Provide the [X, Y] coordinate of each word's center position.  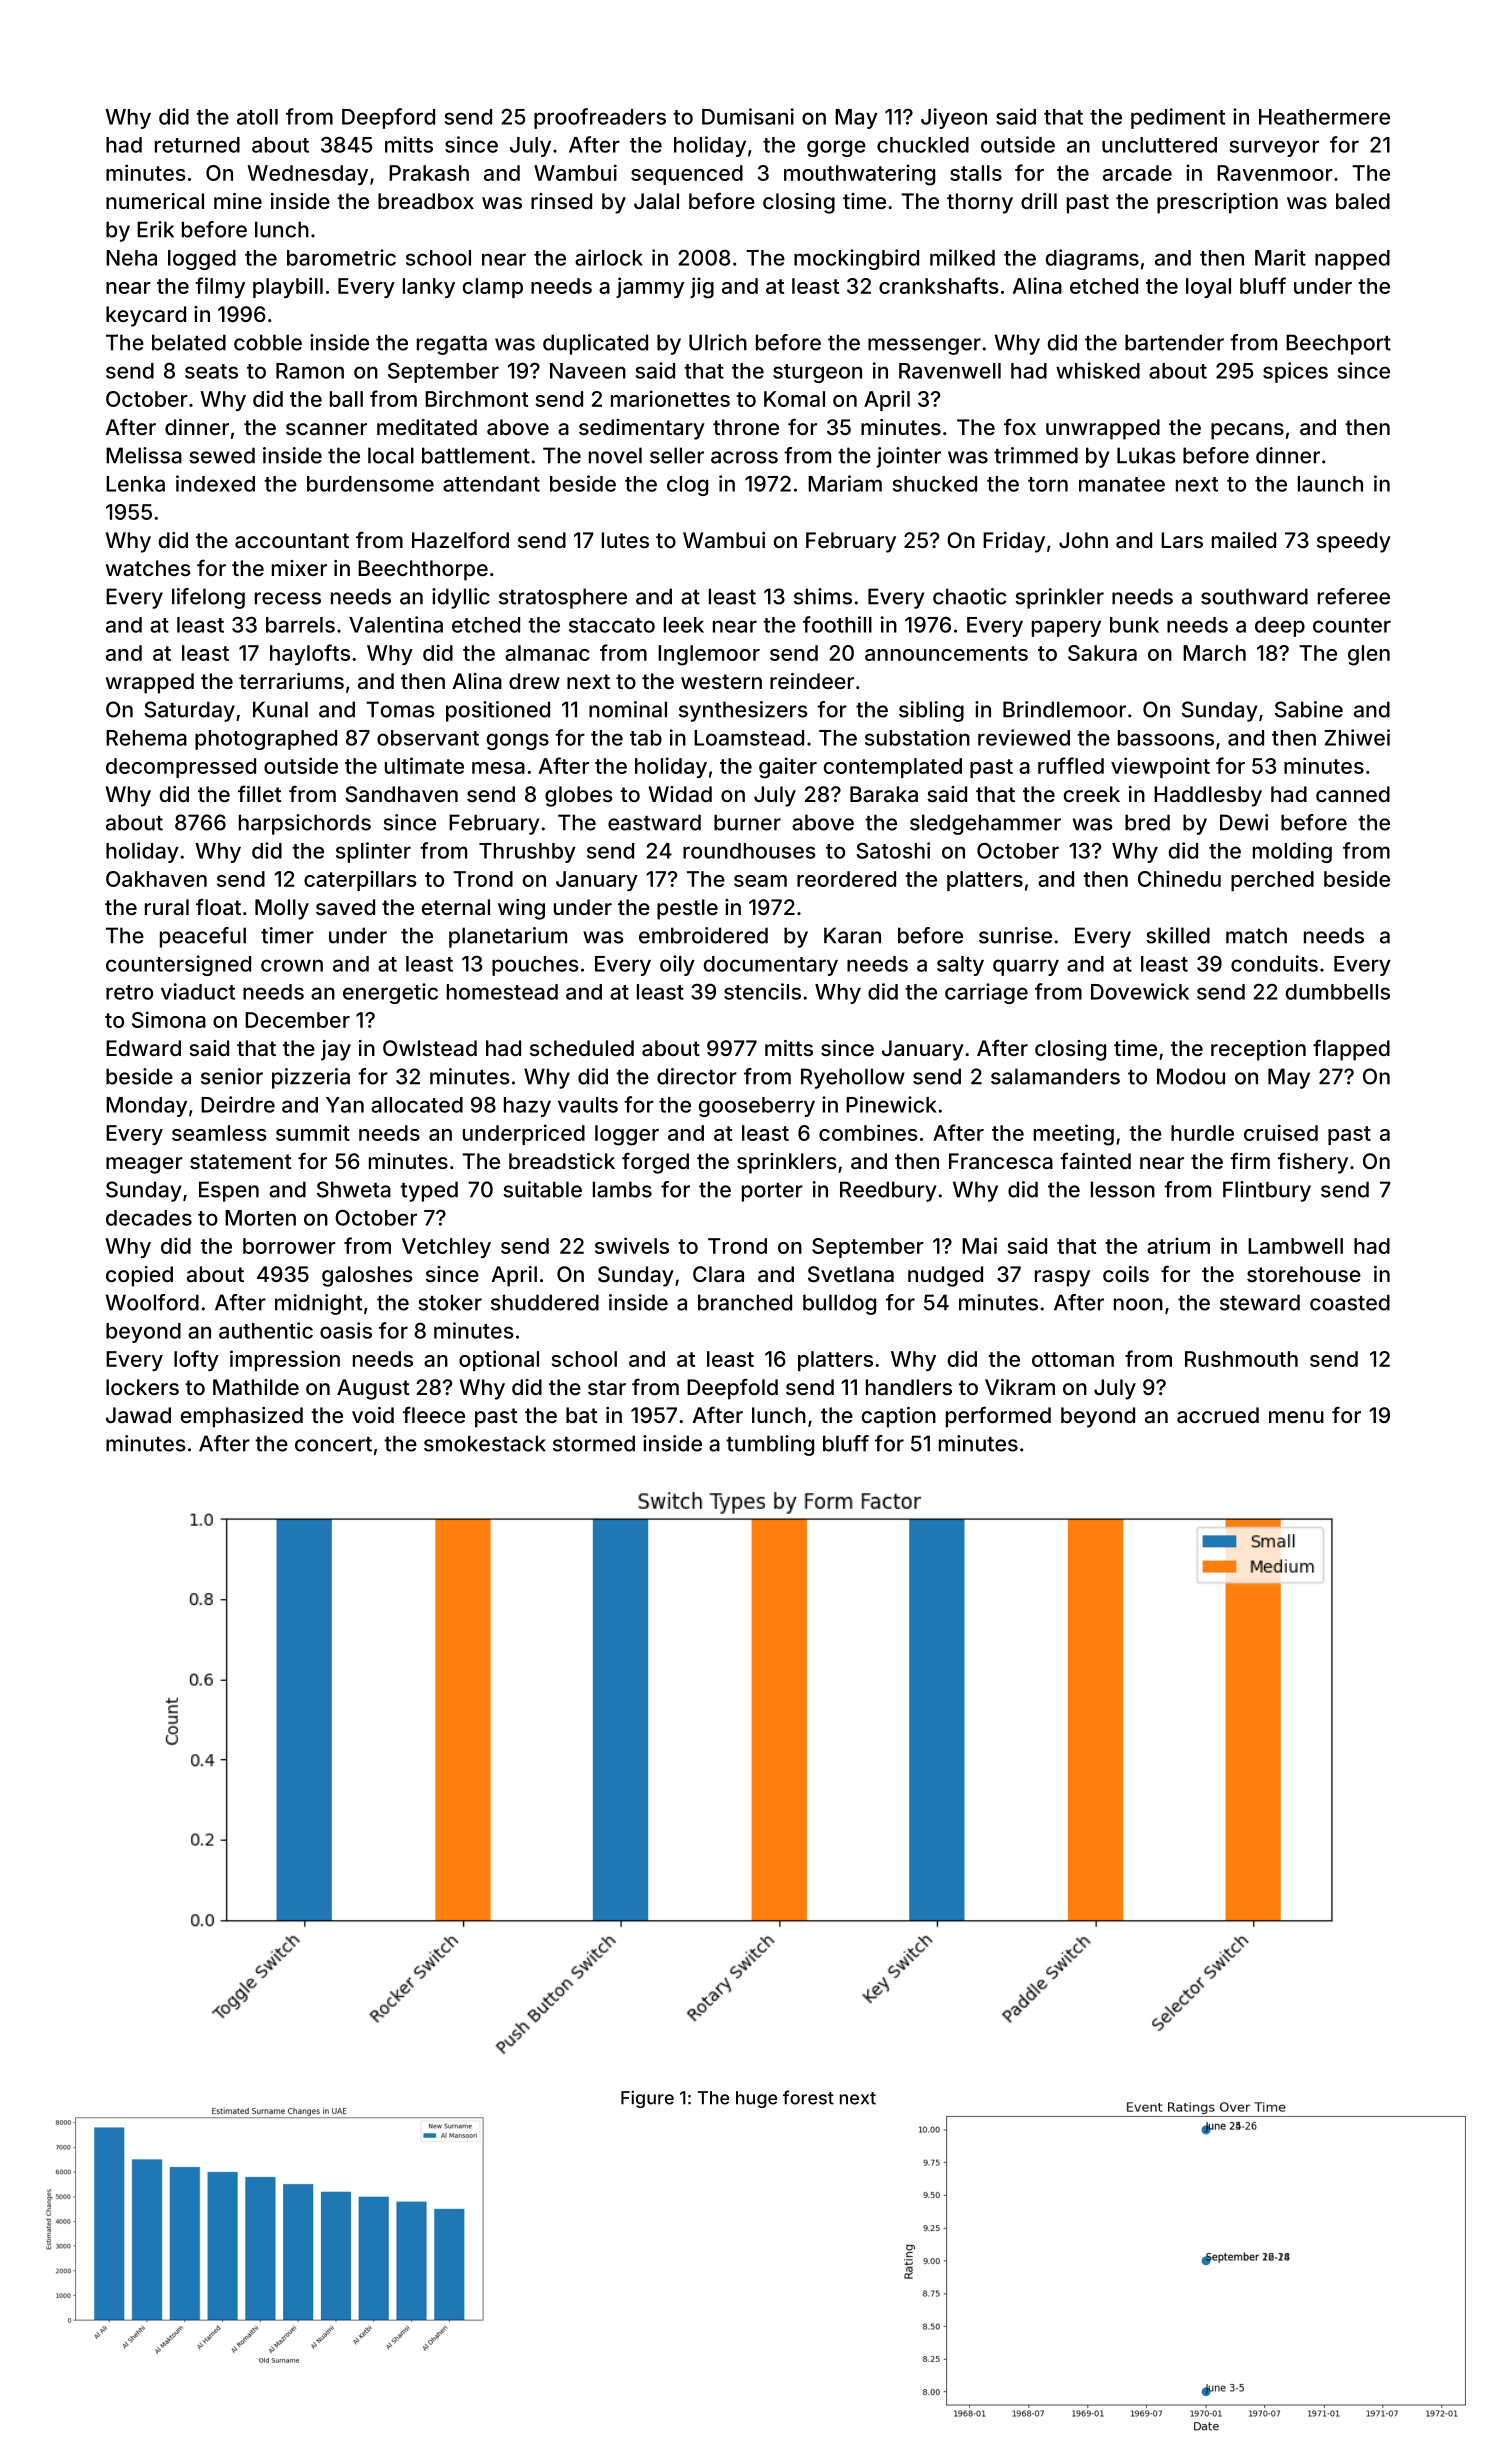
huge [756, 2099]
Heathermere [1324, 117]
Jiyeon [954, 118]
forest [808, 2097]
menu [1296, 1417]
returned [197, 145]
